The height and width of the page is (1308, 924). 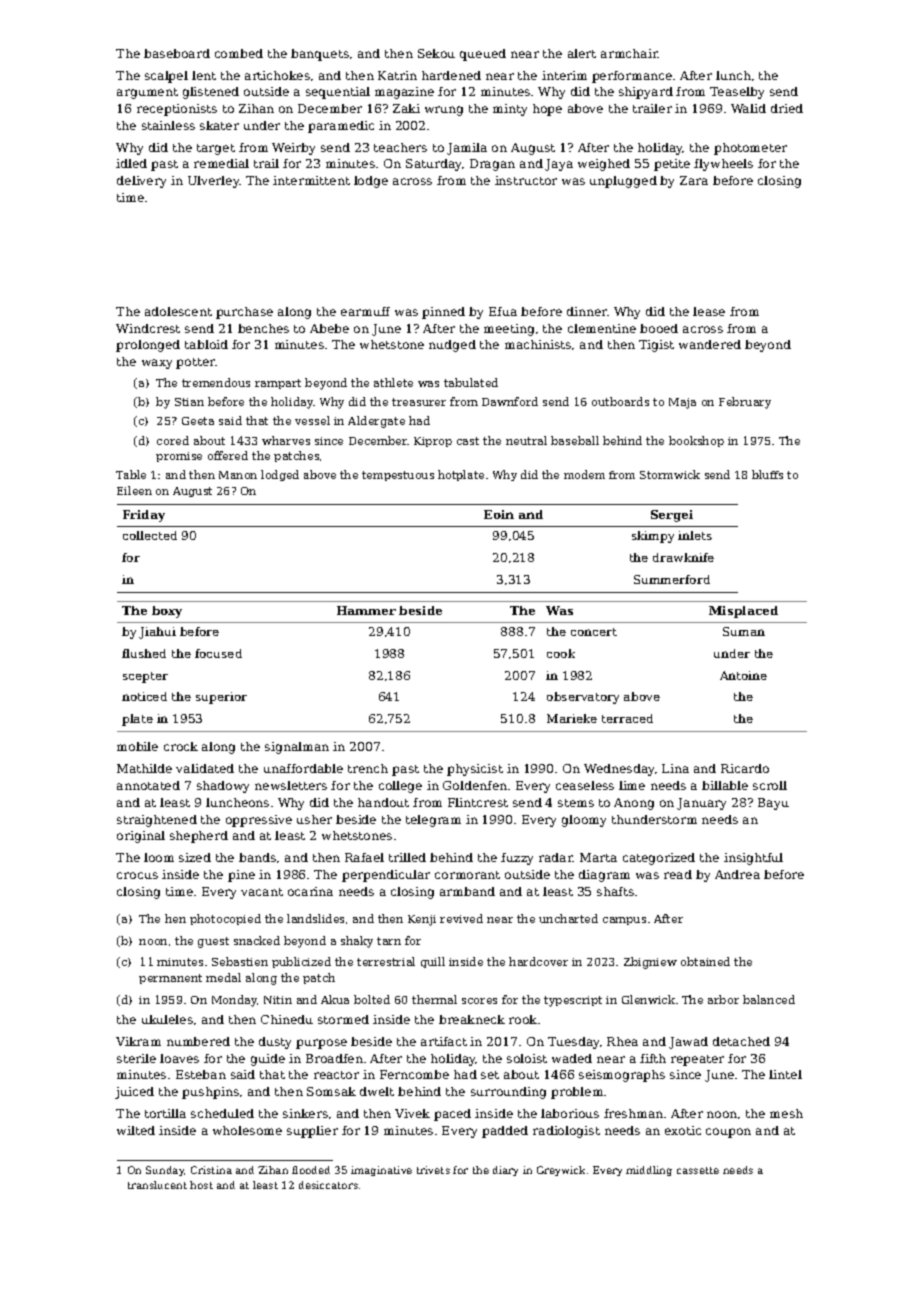 I want to click on drawknife, so click(x=683, y=557).
